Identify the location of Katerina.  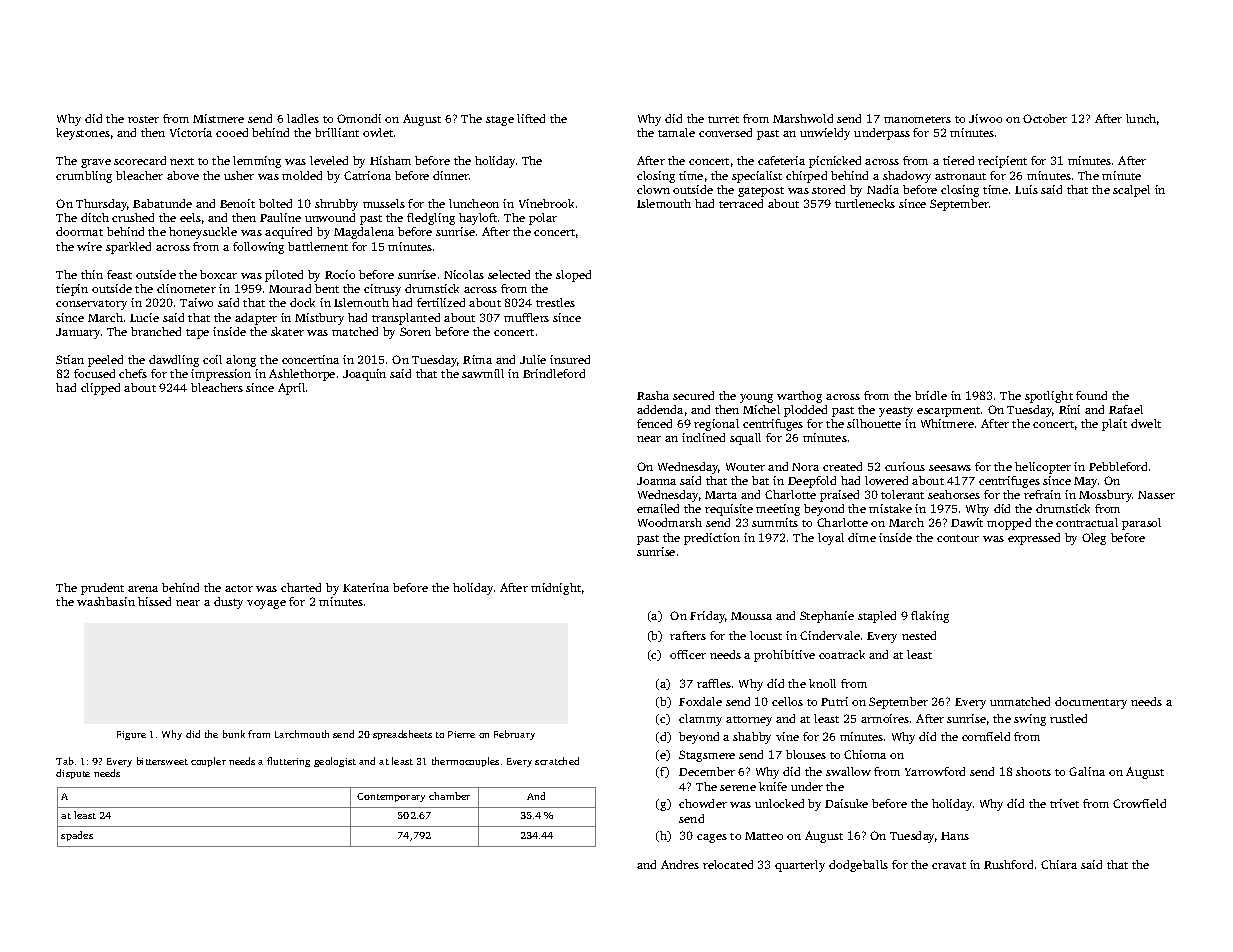
(366, 587).
